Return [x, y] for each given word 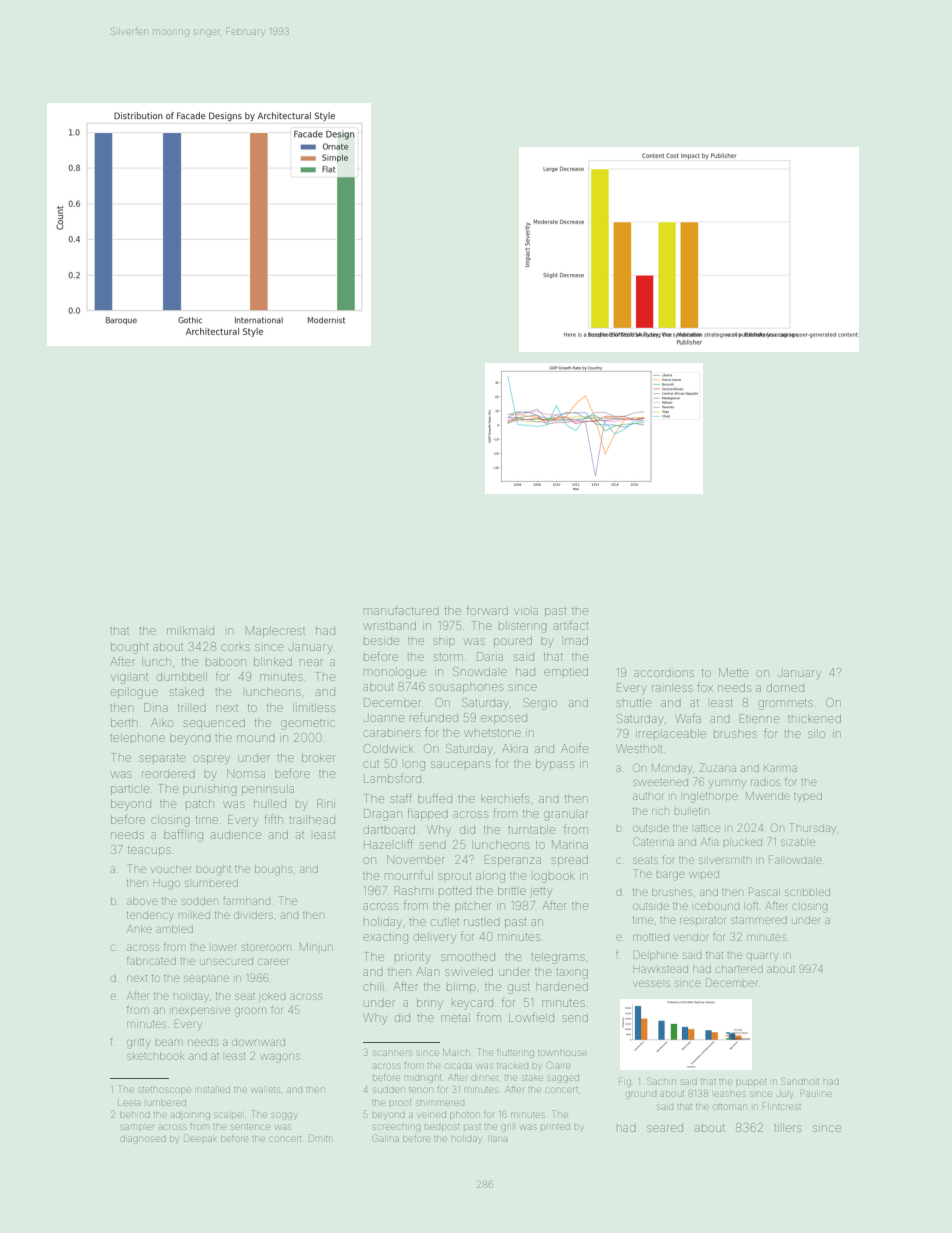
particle [130, 789]
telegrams [558, 958]
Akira [515, 748]
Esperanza [513, 860]
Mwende [768, 796]
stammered [759, 920]
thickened [814, 718]
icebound [717, 906]
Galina [386, 1138]
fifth [273, 819]
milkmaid [190, 630]
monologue [395, 673]
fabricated [151, 960]
